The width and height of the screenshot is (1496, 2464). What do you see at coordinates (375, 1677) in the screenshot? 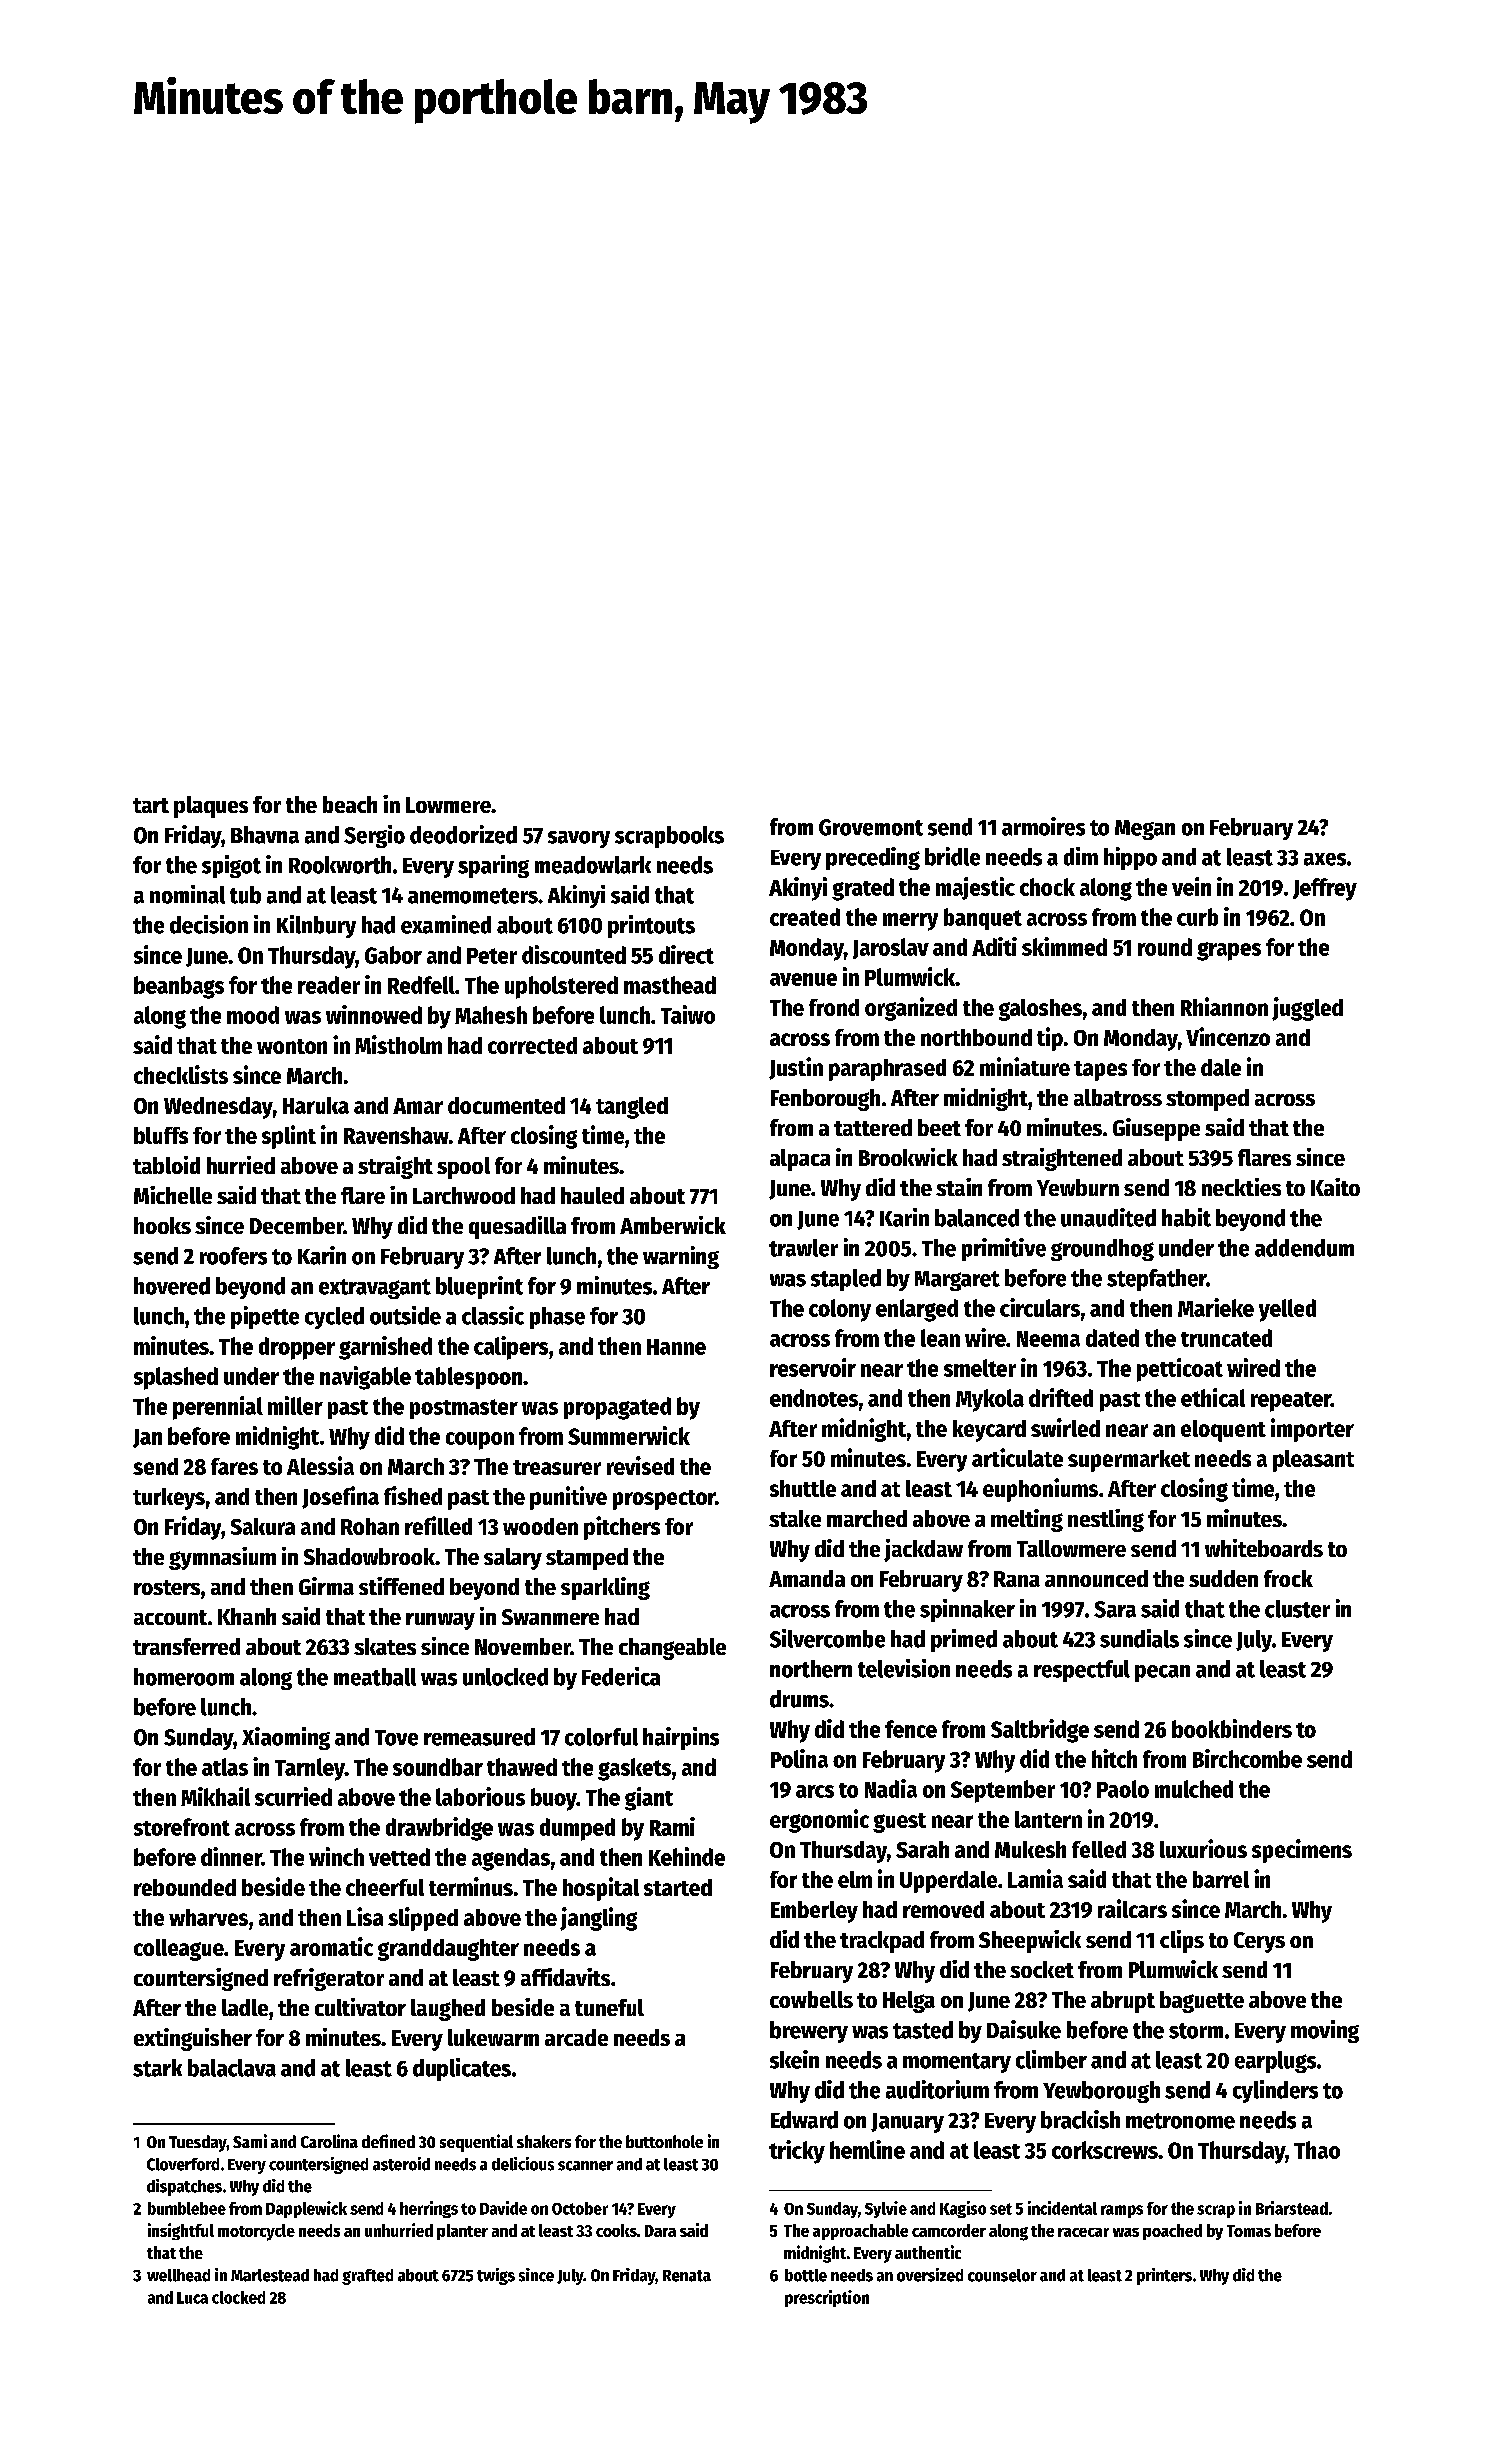
I see `meatball` at bounding box center [375, 1677].
